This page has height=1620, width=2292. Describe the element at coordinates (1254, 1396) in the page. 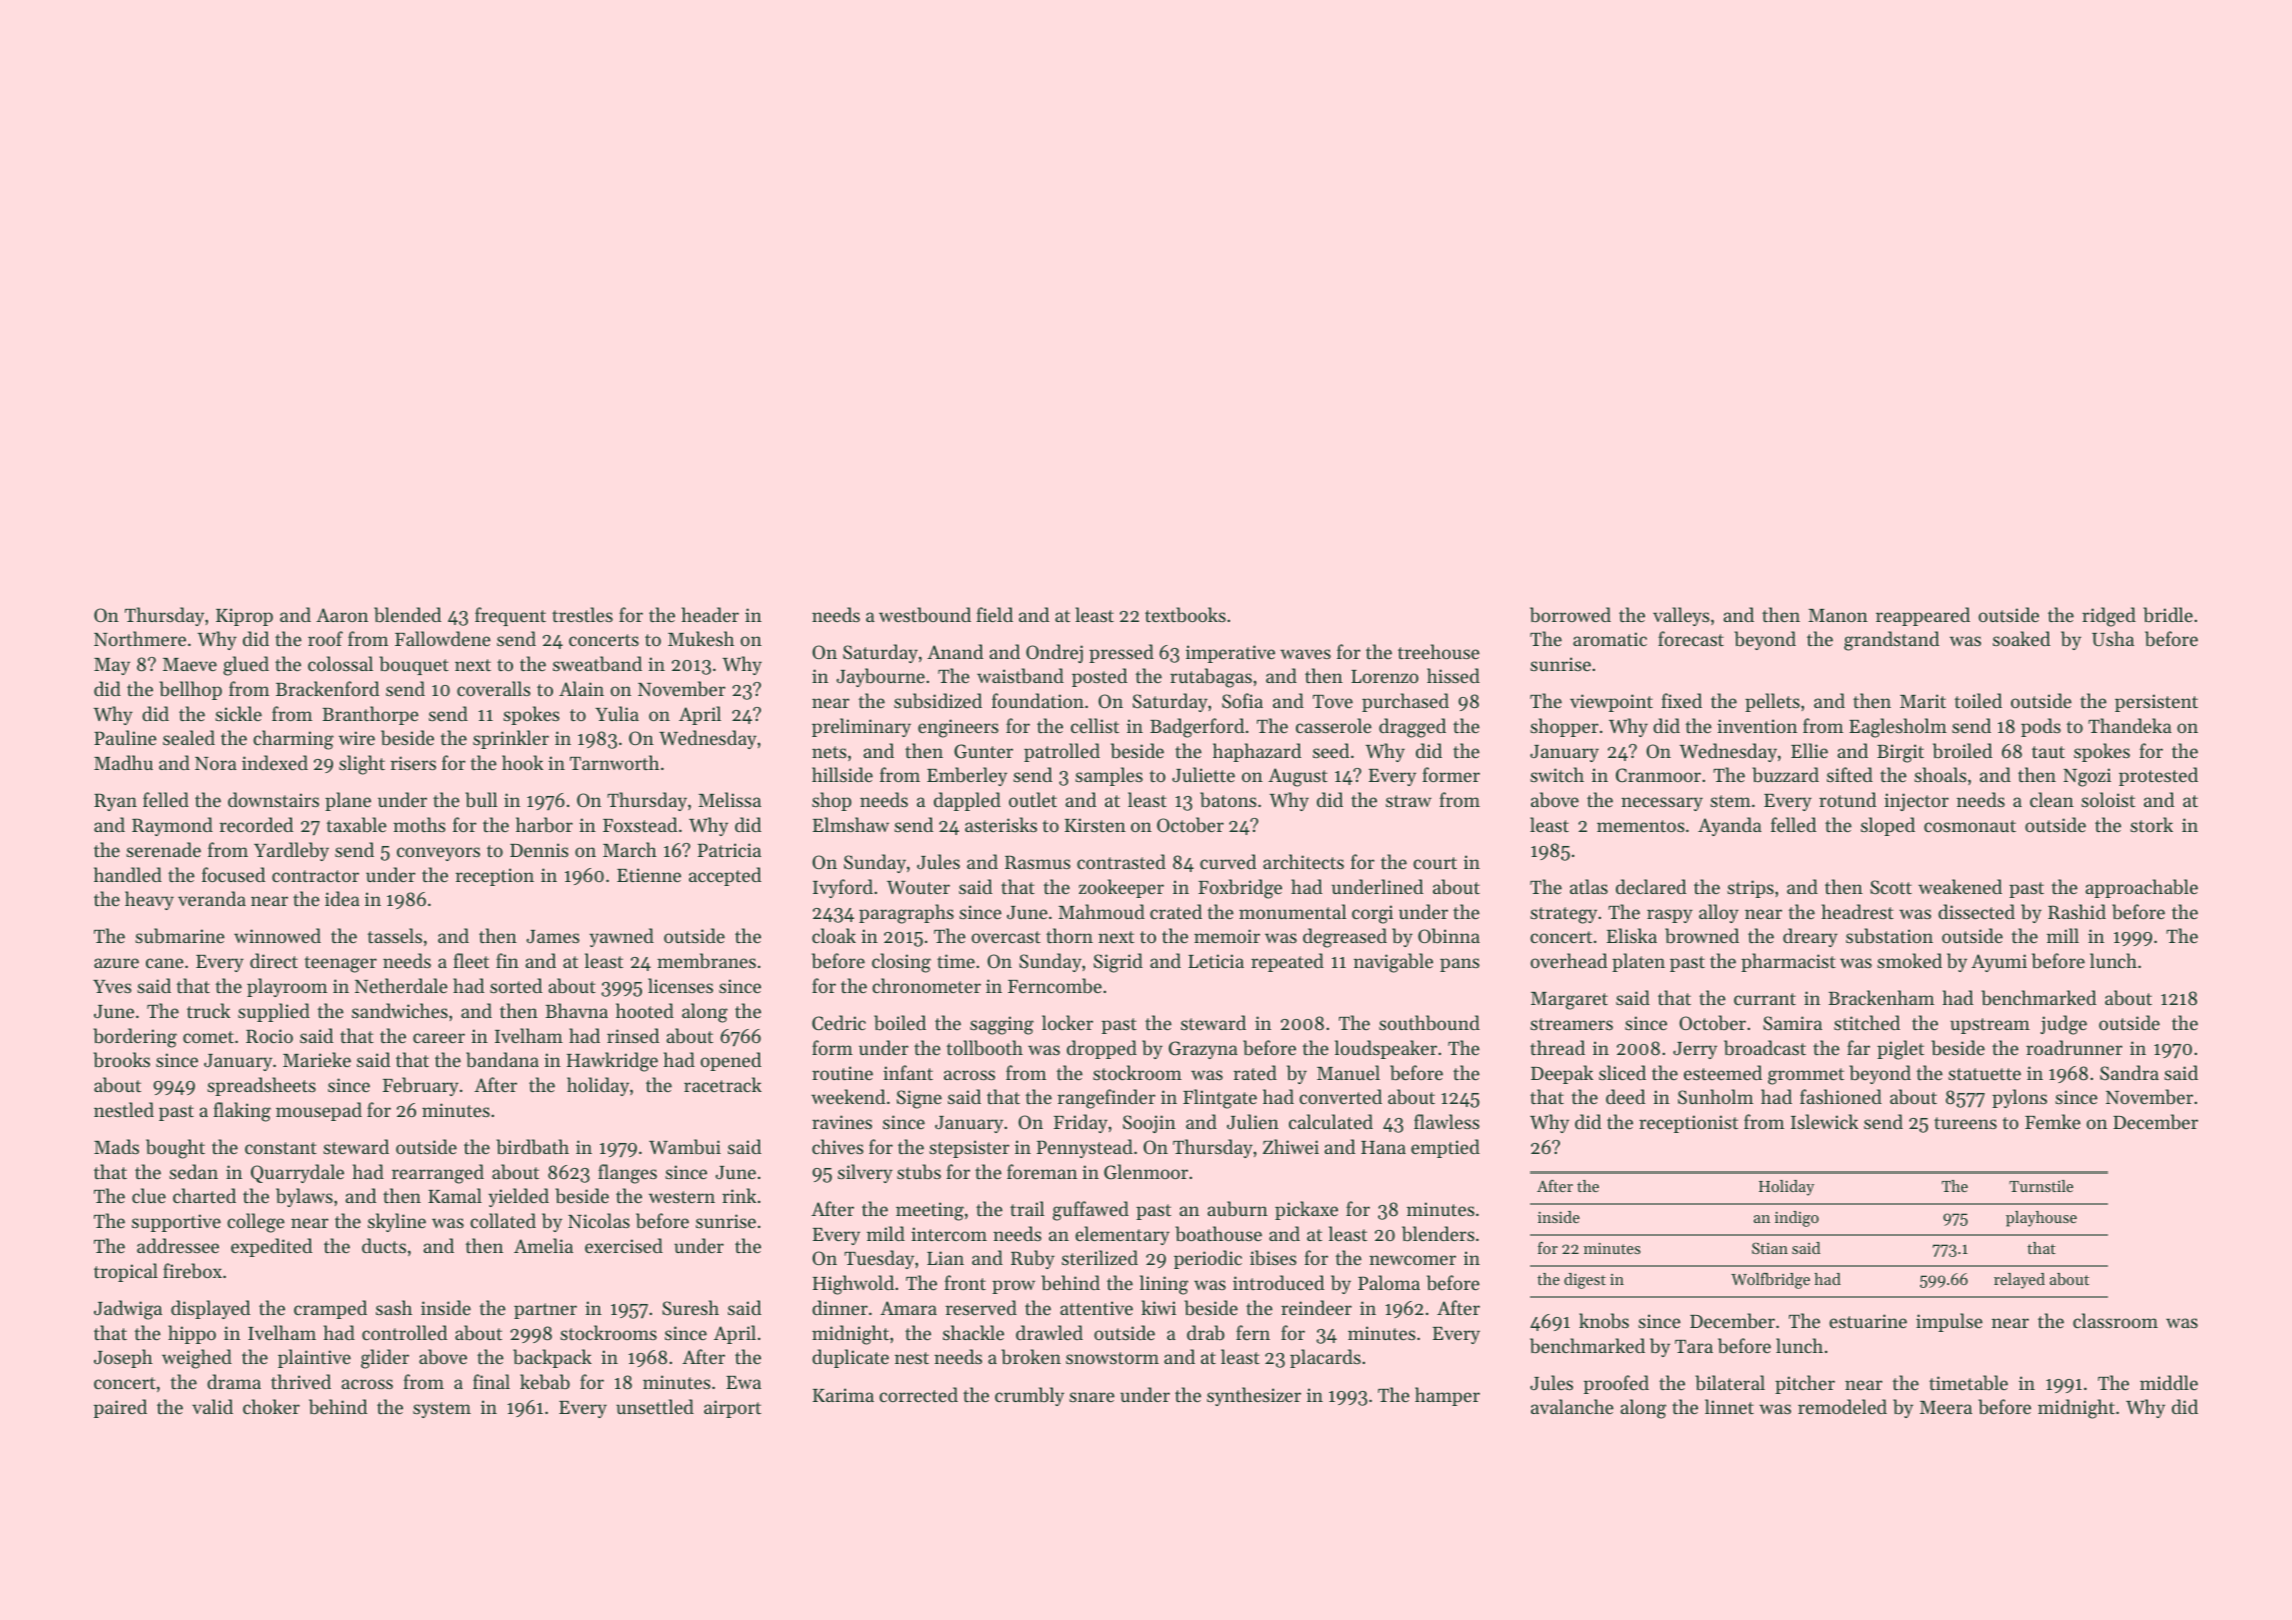

I see `synthesizer` at that location.
